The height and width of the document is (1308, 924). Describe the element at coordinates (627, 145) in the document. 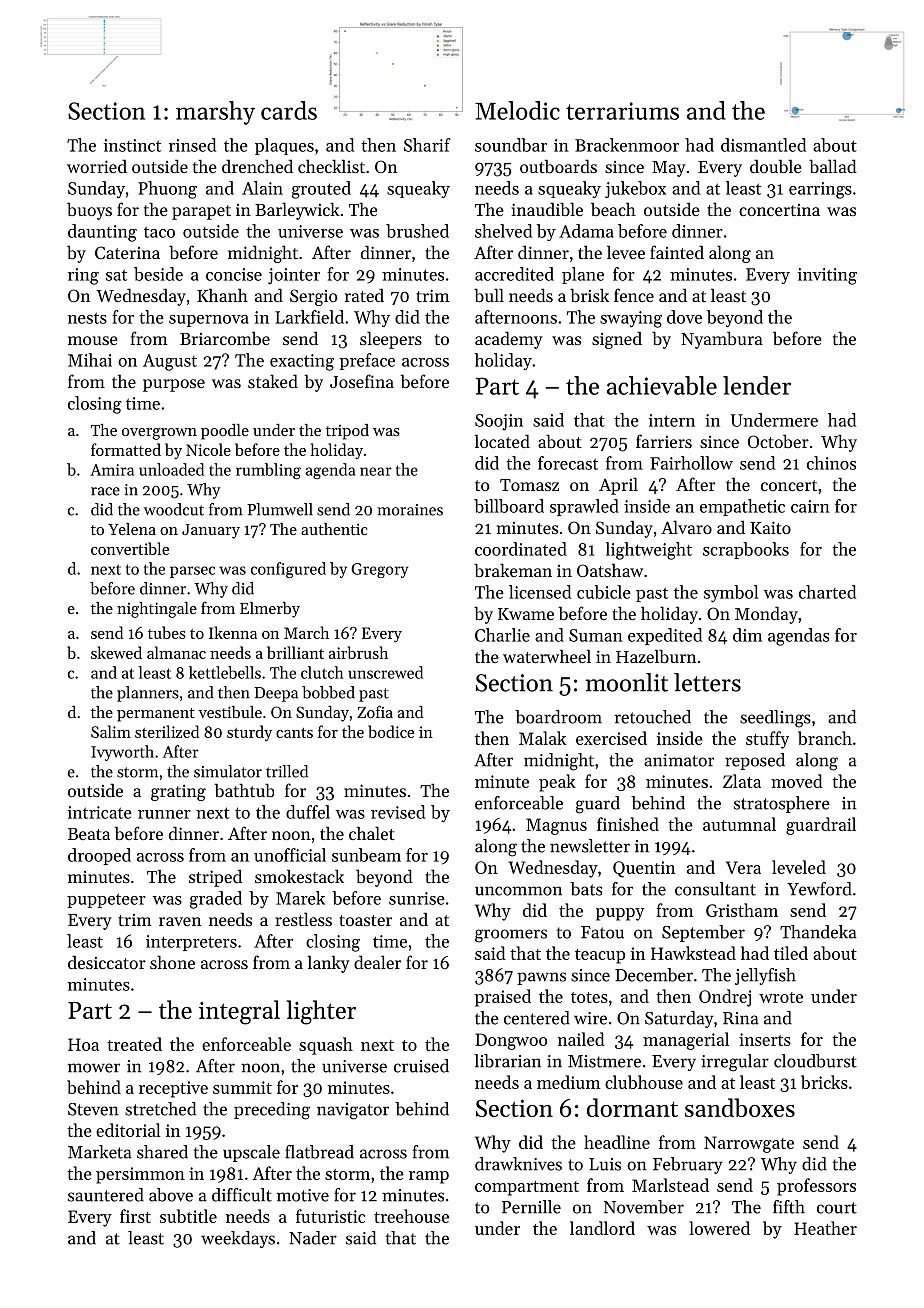

I see `Brackenmoor` at that location.
